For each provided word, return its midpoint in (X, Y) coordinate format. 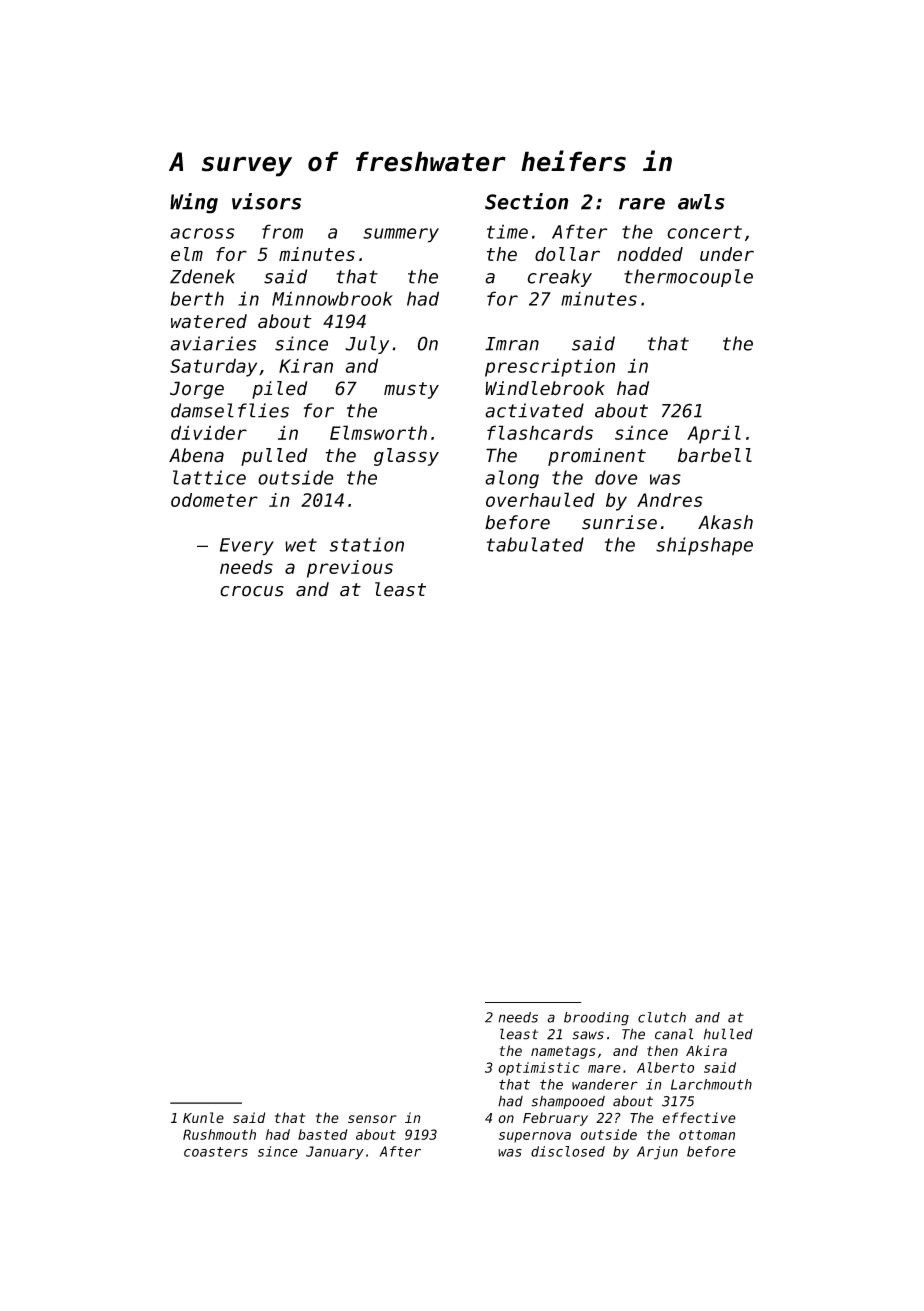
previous (350, 569)
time (507, 231)
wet (301, 545)
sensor (372, 1119)
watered (209, 321)
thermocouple (688, 278)
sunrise (619, 522)
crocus (252, 591)
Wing (194, 203)
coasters (216, 1152)
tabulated (535, 544)
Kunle (203, 1117)
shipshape (704, 546)
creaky (559, 278)
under (727, 254)
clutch (662, 1017)
